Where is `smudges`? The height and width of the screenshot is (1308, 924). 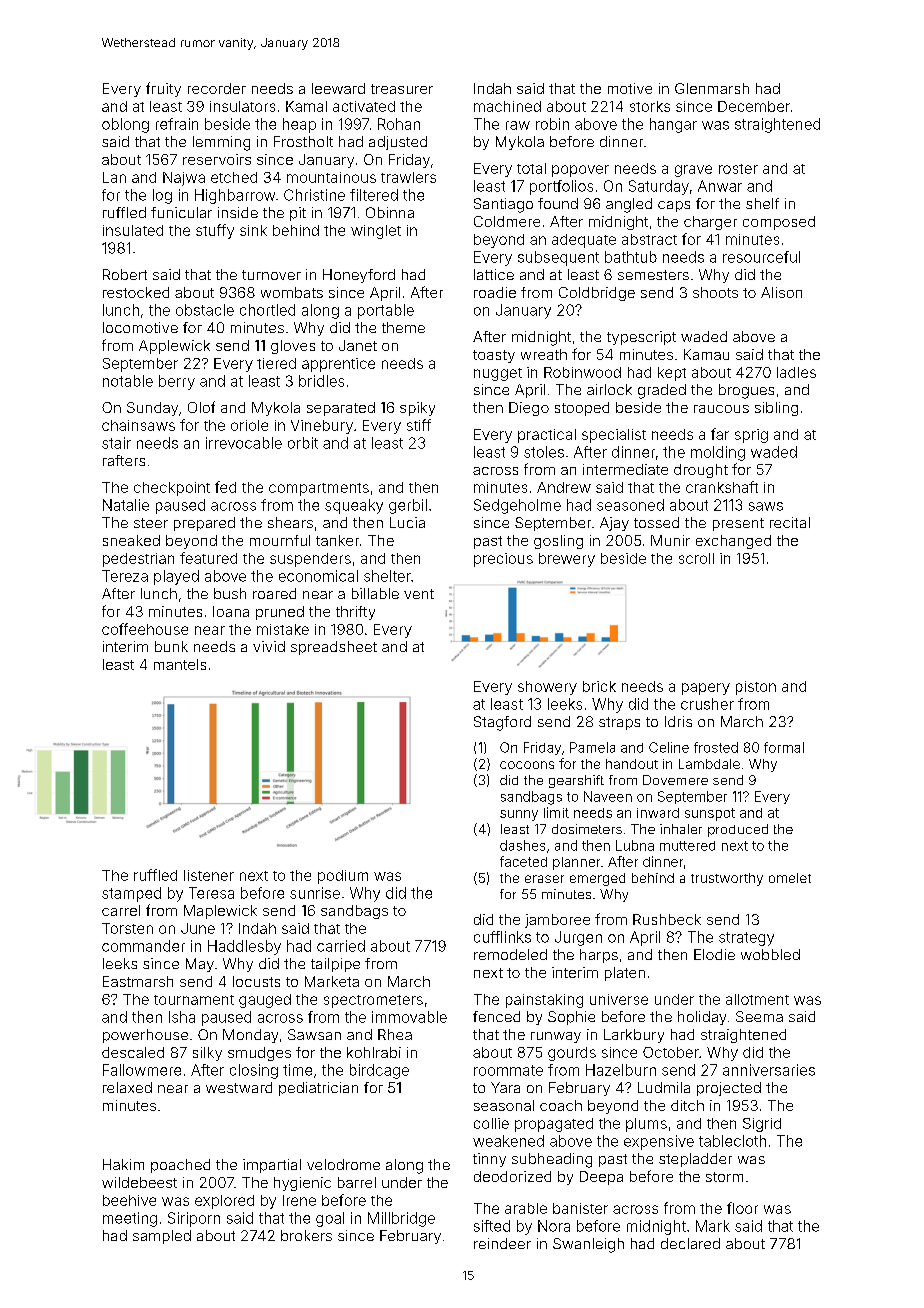
smudges is located at coordinates (259, 1054).
